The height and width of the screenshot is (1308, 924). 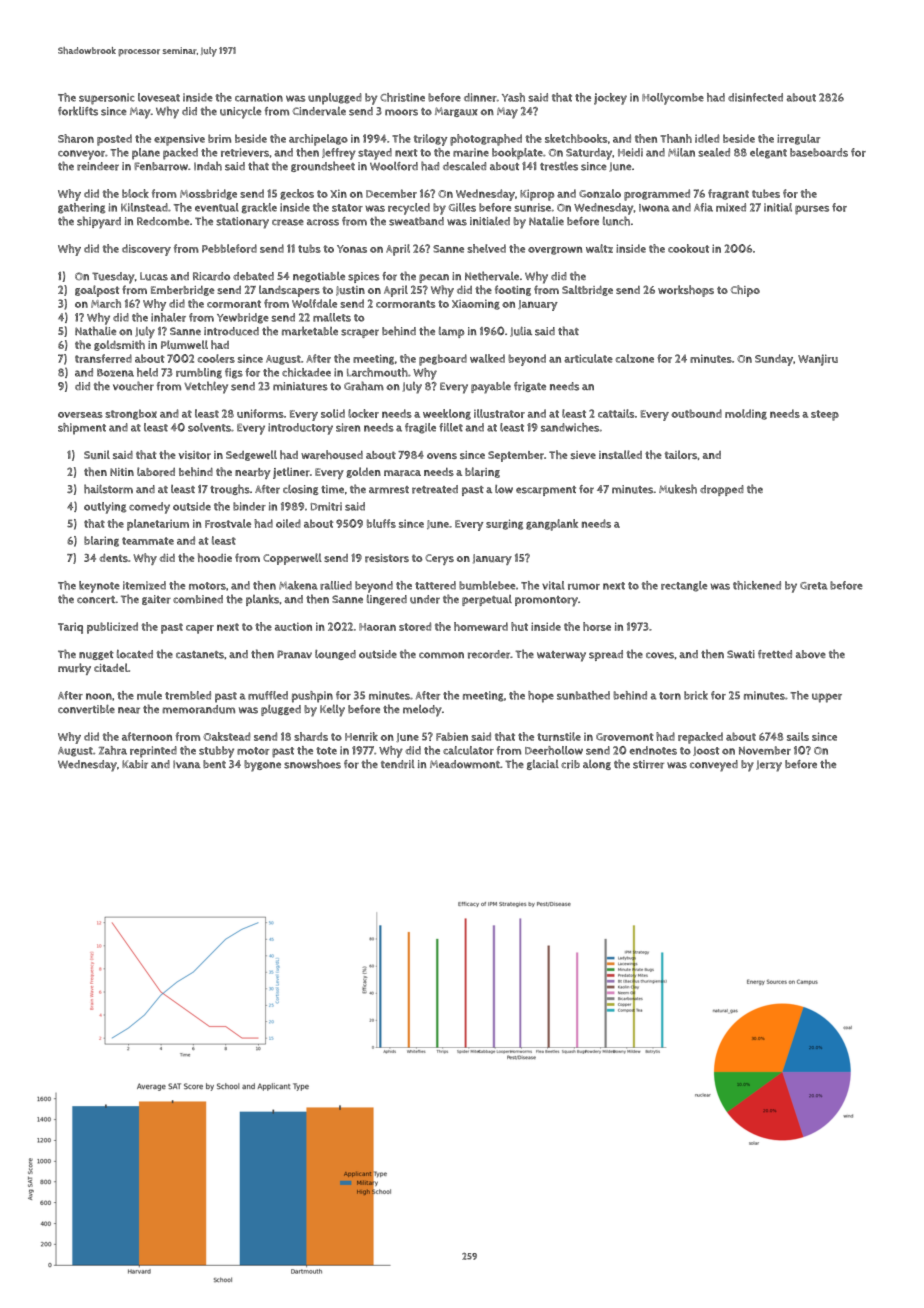 I want to click on solvents, so click(x=209, y=427).
